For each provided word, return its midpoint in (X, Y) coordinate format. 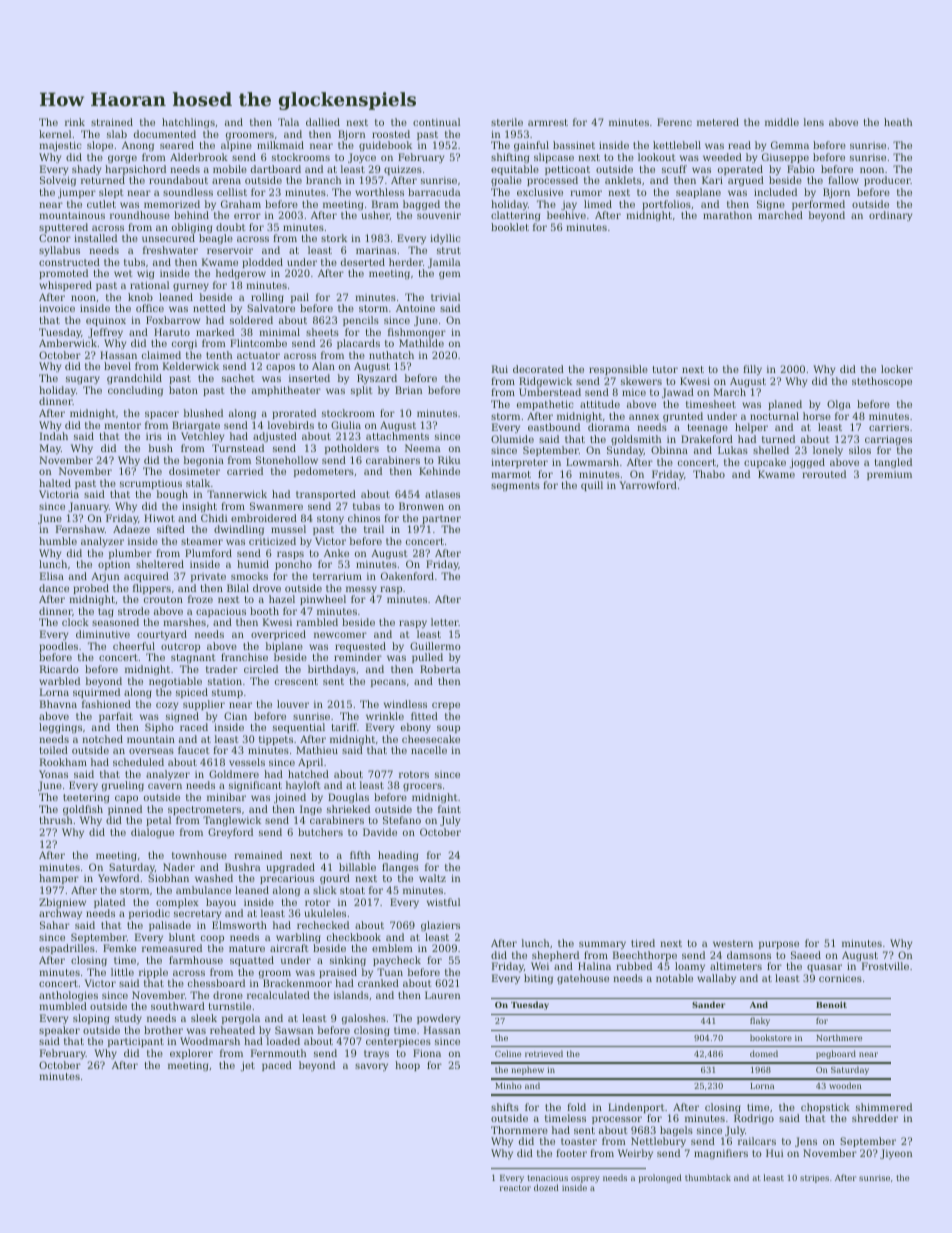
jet (248, 1066)
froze (200, 599)
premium (889, 475)
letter (445, 622)
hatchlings (188, 123)
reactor (515, 1188)
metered (718, 122)
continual (436, 122)
